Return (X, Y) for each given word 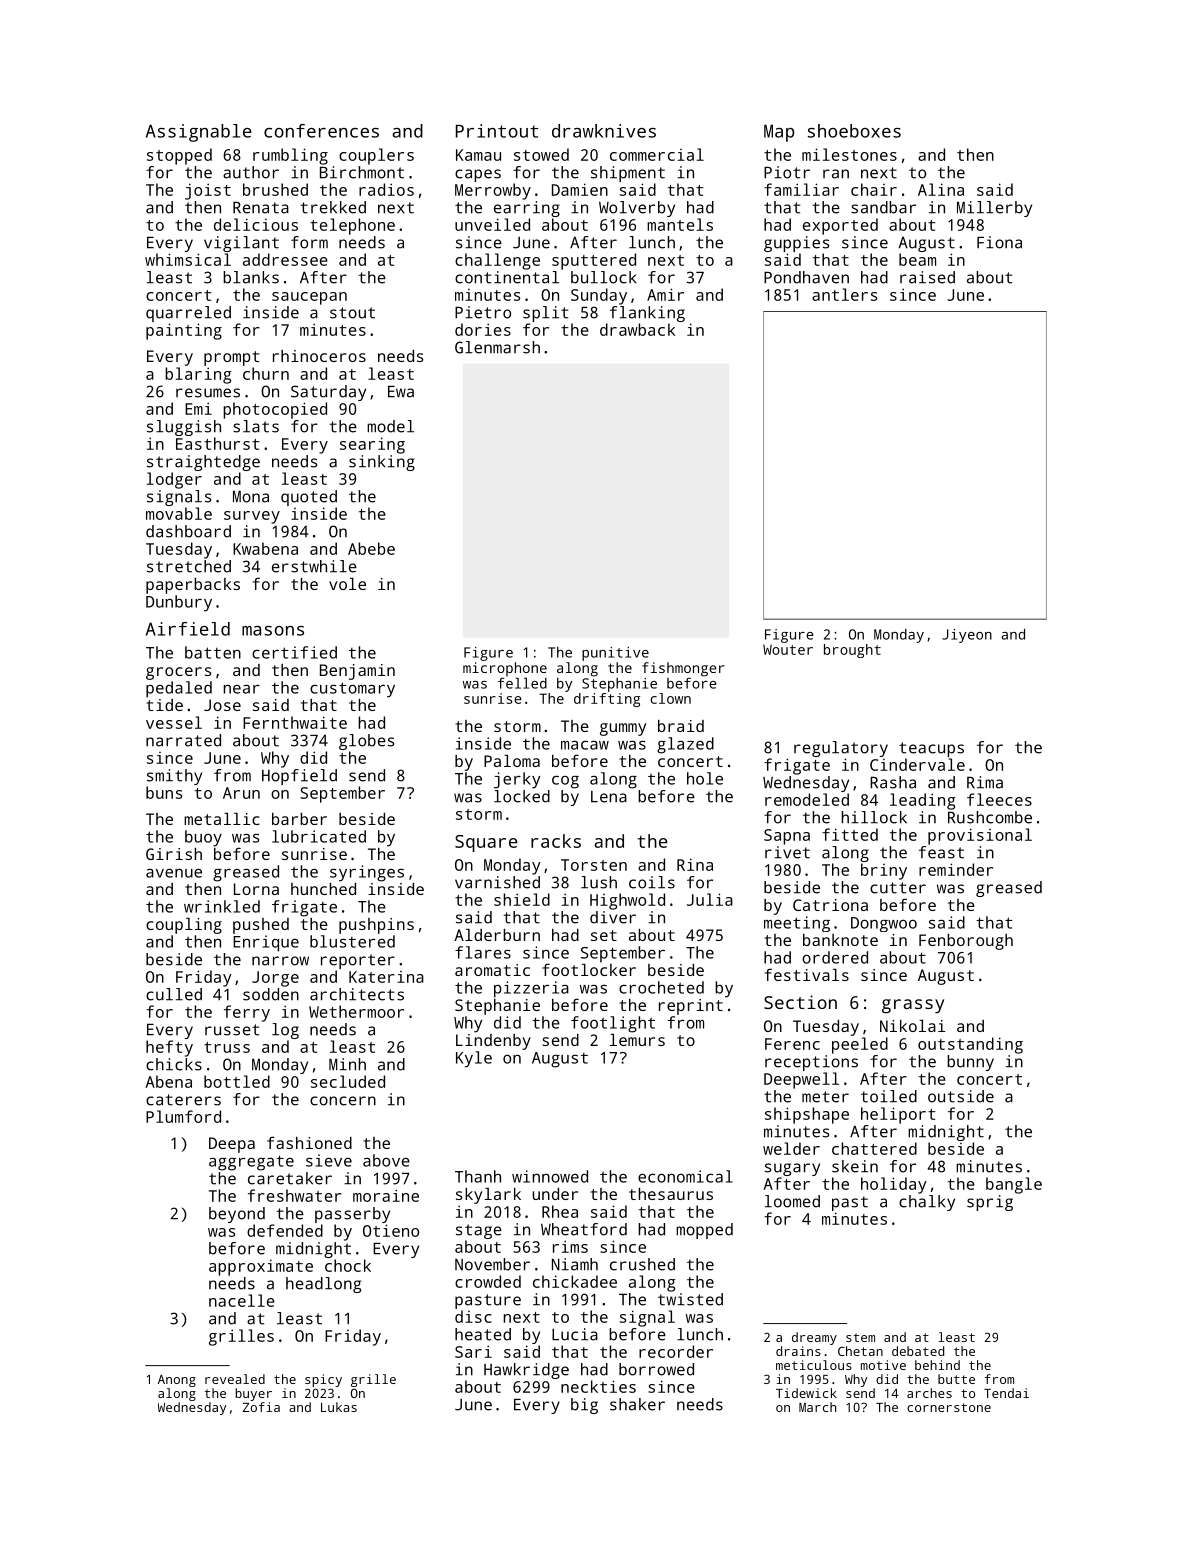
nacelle (242, 1300)
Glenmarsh (497, 347)
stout (352, 313)
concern (343, 1101)
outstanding (970, 1045)
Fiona (999, 242)
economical (685, 1176)
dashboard (188, 531)
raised (927, 277)
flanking (647, 314)
